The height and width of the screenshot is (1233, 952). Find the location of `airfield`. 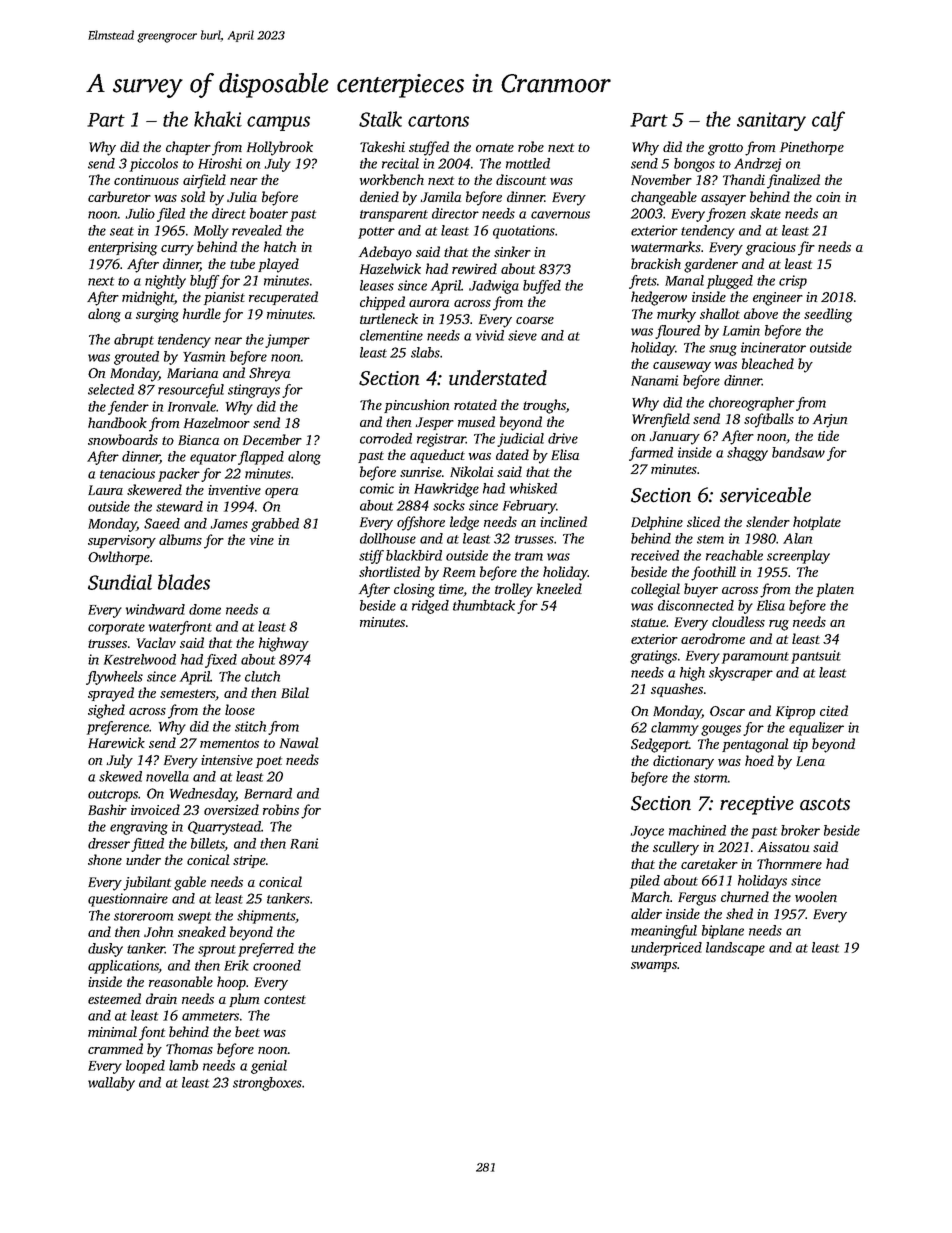

airfield is located at coordinates (204, 181).
